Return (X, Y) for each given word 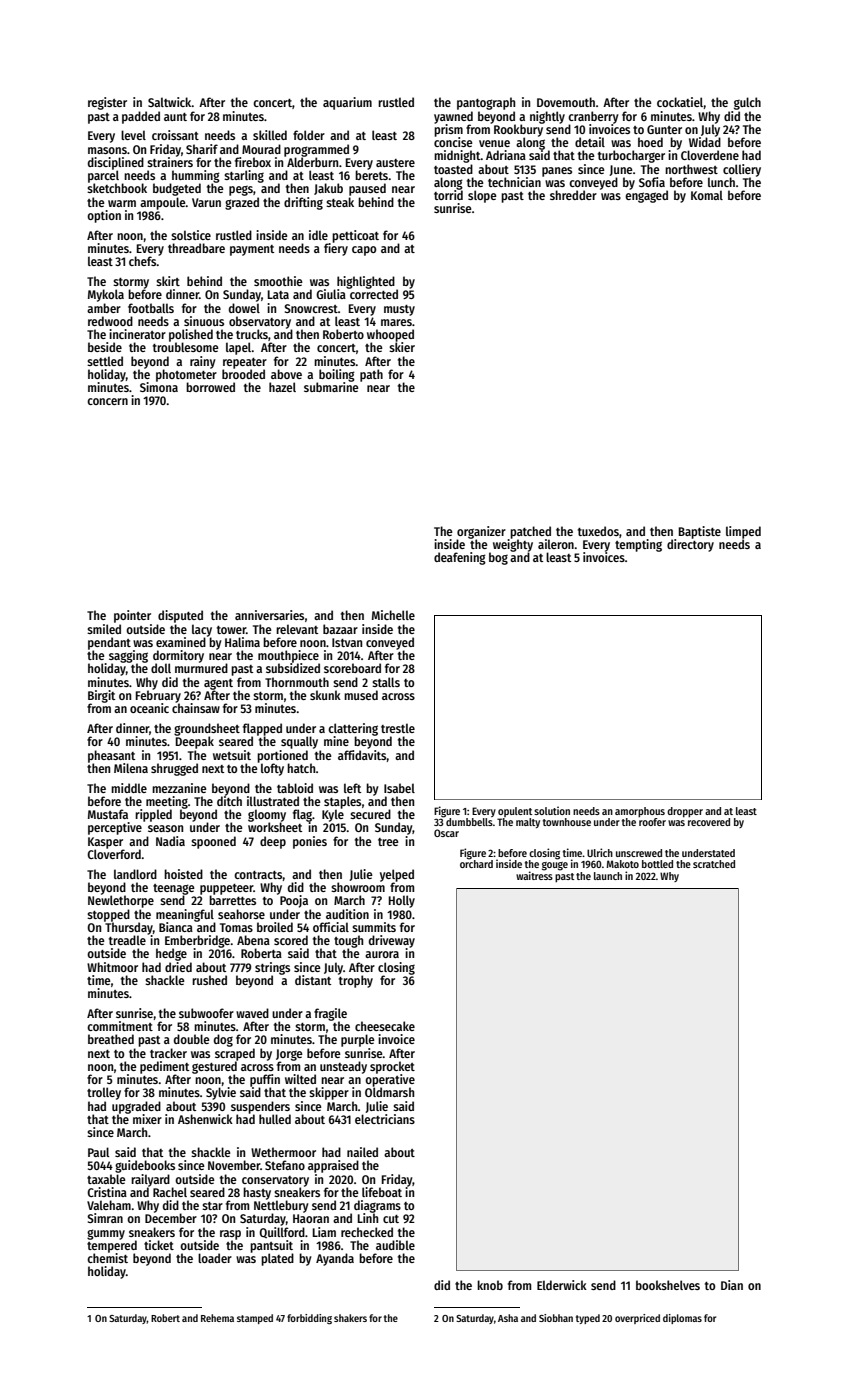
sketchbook (117, 188)
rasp (230, 1235)
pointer (132, 616)
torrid (448, 195)
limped (743, 532)
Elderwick (562, 1285)
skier (402, 347)
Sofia (652, 182)
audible (395, 1245)
